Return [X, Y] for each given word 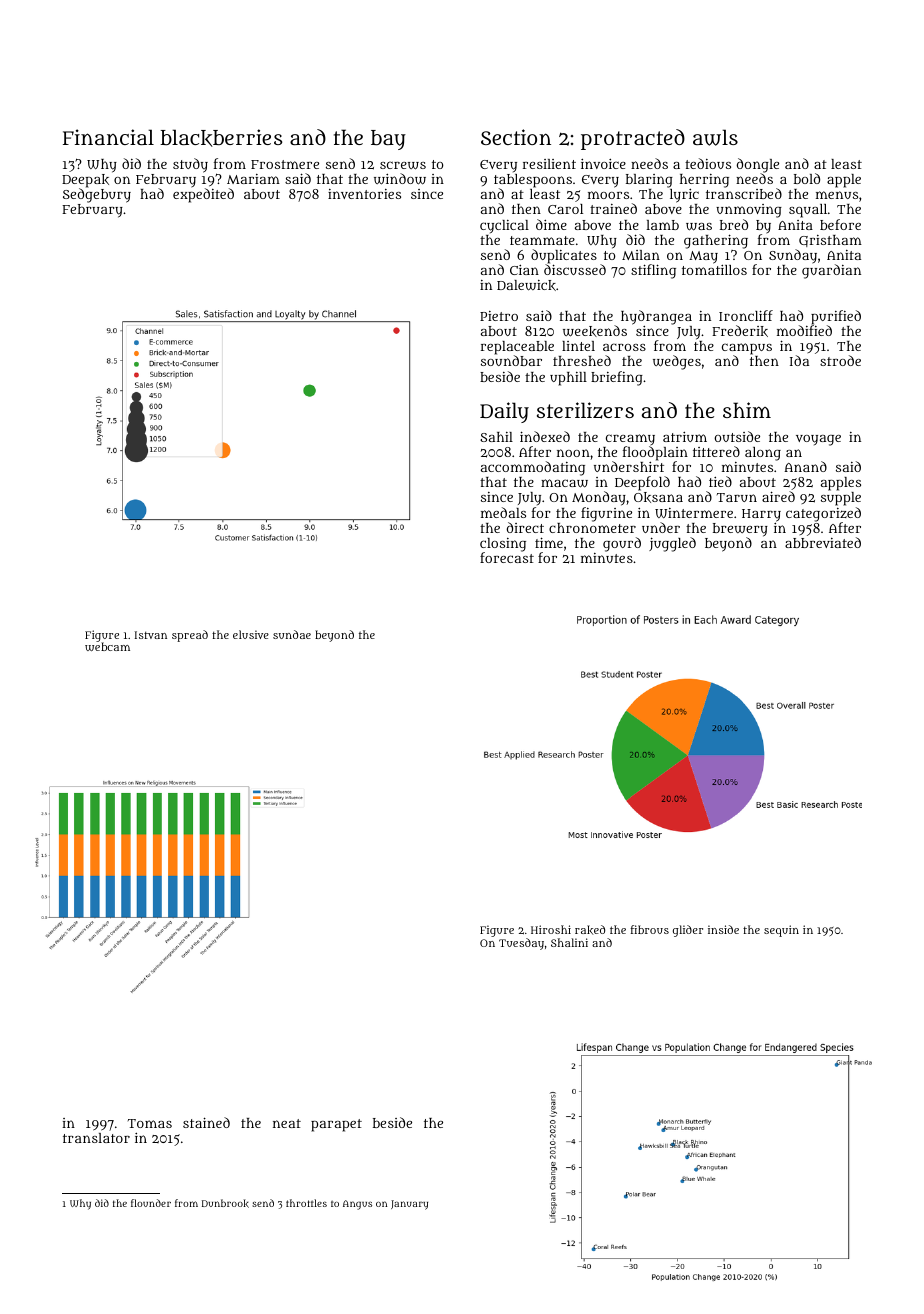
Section [516, 137]
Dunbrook [225, 1203]
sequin [781, 931]
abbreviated [823, 542]
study [190, 165]
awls [715, 137]
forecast [507, 557]
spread [190, 636]
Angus [357, 1205]
